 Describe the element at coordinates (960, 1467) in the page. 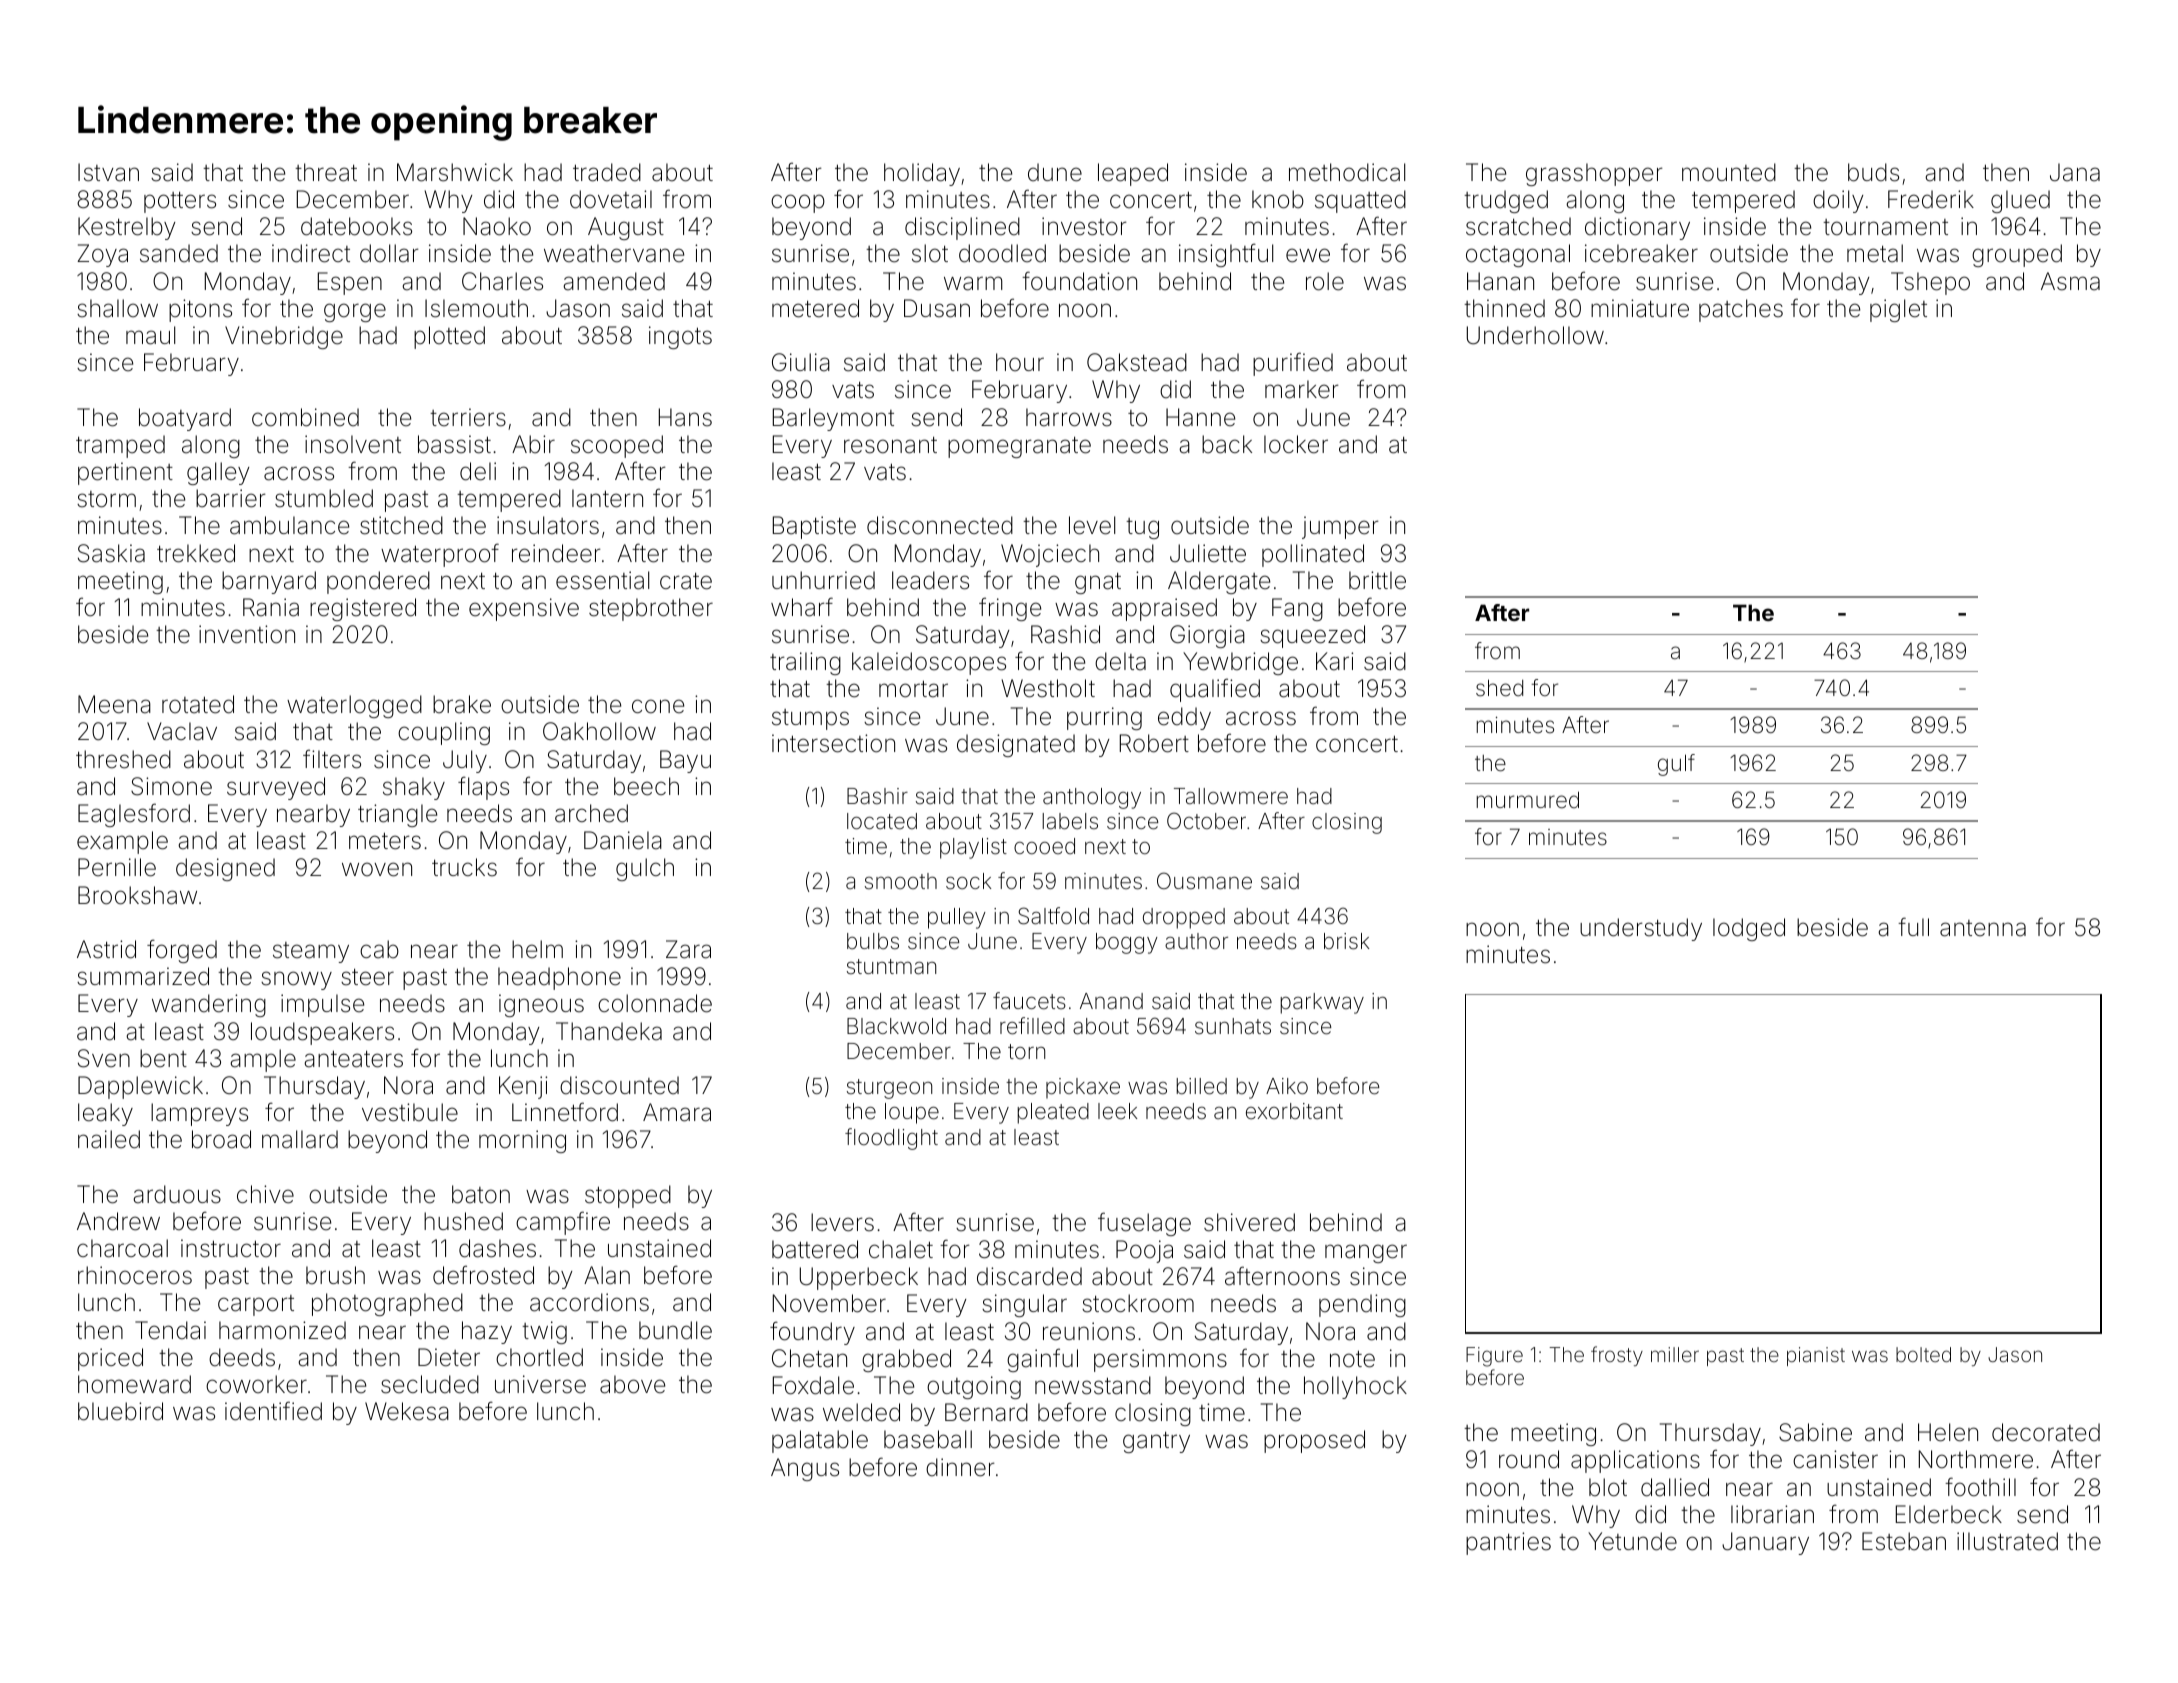

I see `dinner` at that location.
